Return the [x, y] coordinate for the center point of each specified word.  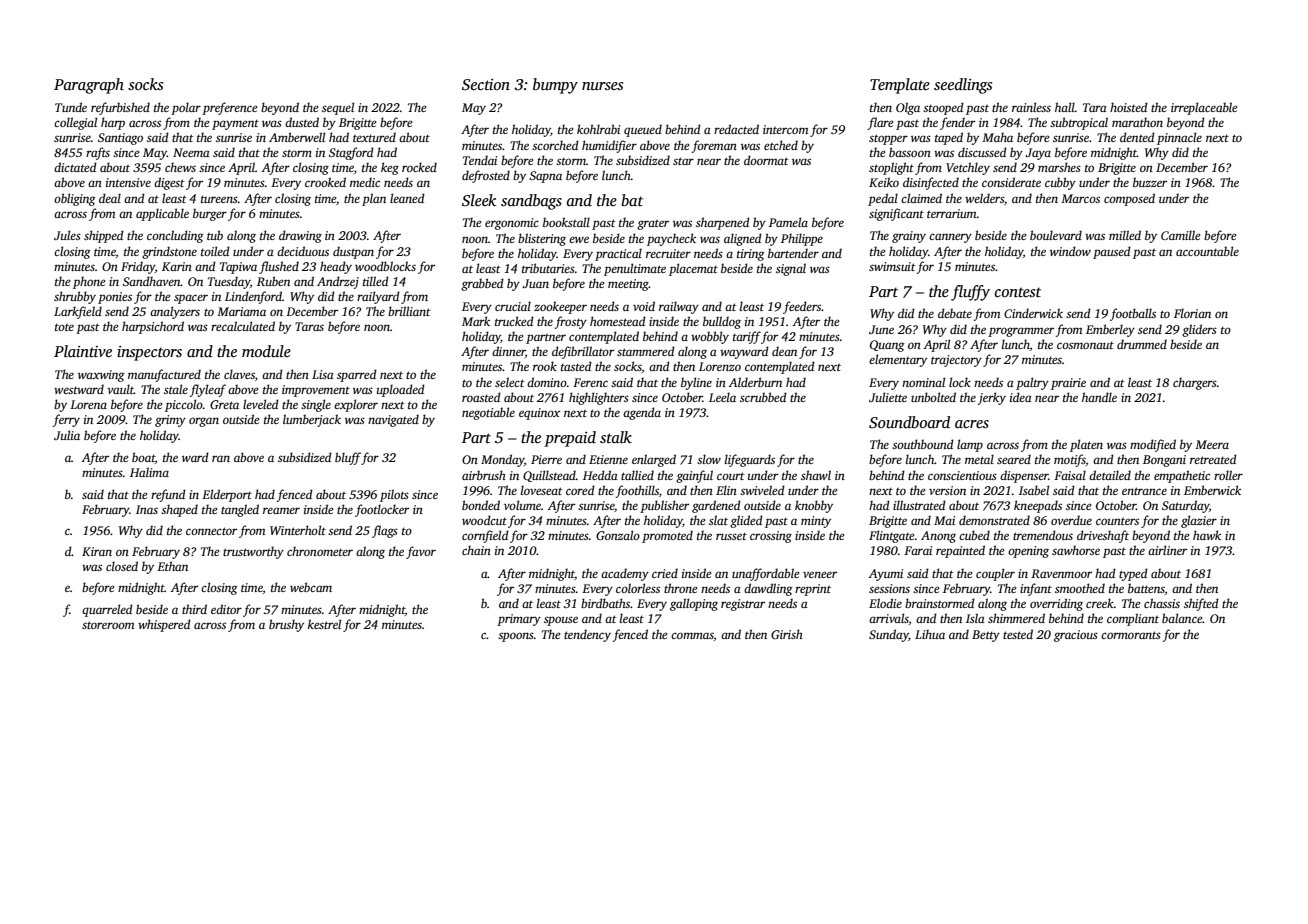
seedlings [963, 86]
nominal [923, 382]
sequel [338, 108]
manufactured [164, 375]
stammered [646, 351]
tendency [587, 635]
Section [486, 85]
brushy [286, 625]
